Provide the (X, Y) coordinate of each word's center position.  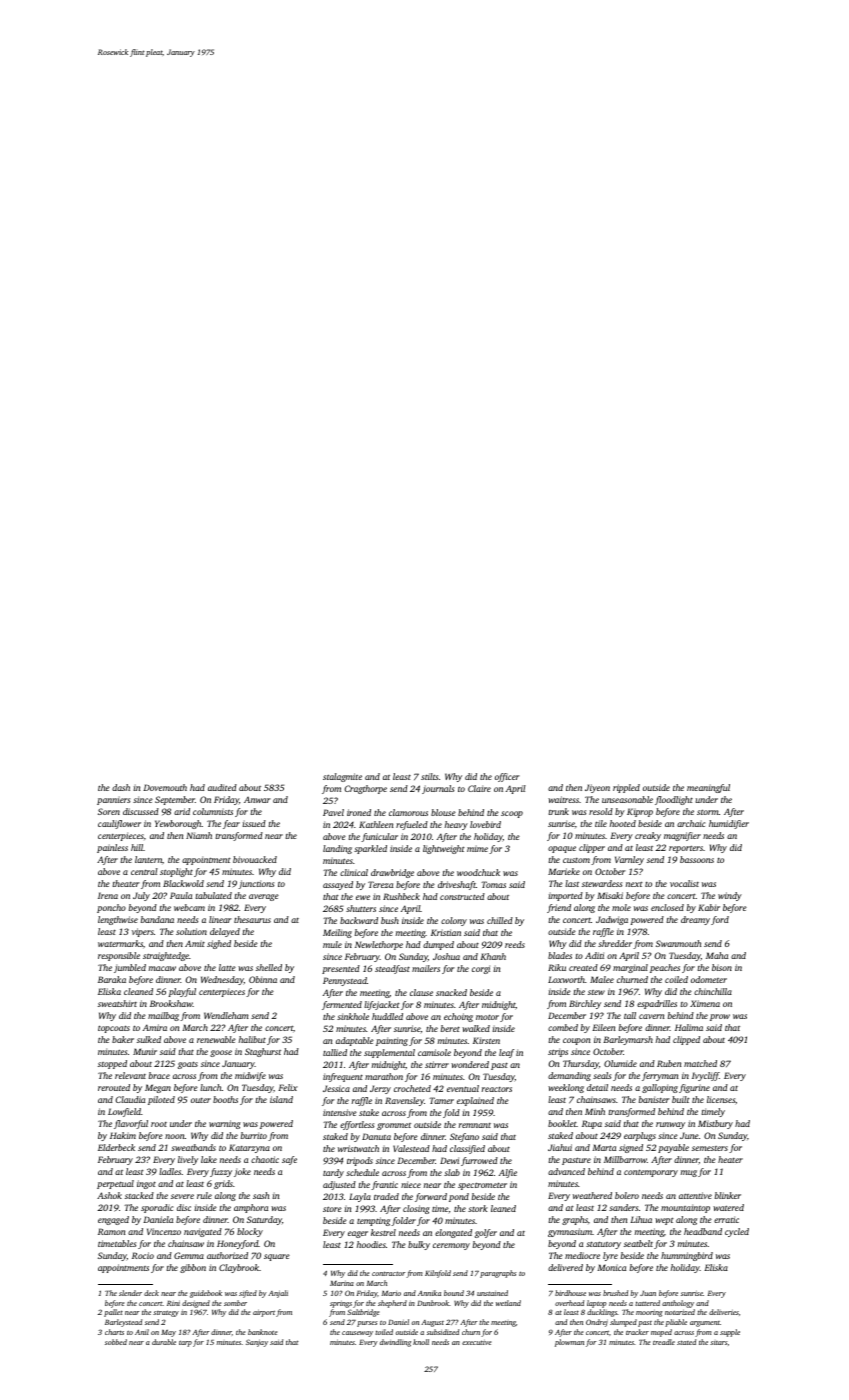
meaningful (708, 788)
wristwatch (358, 1148)
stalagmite (342, 777)
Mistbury (715, 1124)
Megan (158, 1088)
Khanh (493, 956)
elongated (453, 1233)
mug (689, 1173)
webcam (189, 907)
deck (151, 1293)
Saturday (264, 1220)
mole (621, 907)
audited (222, 787)
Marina (342, 1283)
